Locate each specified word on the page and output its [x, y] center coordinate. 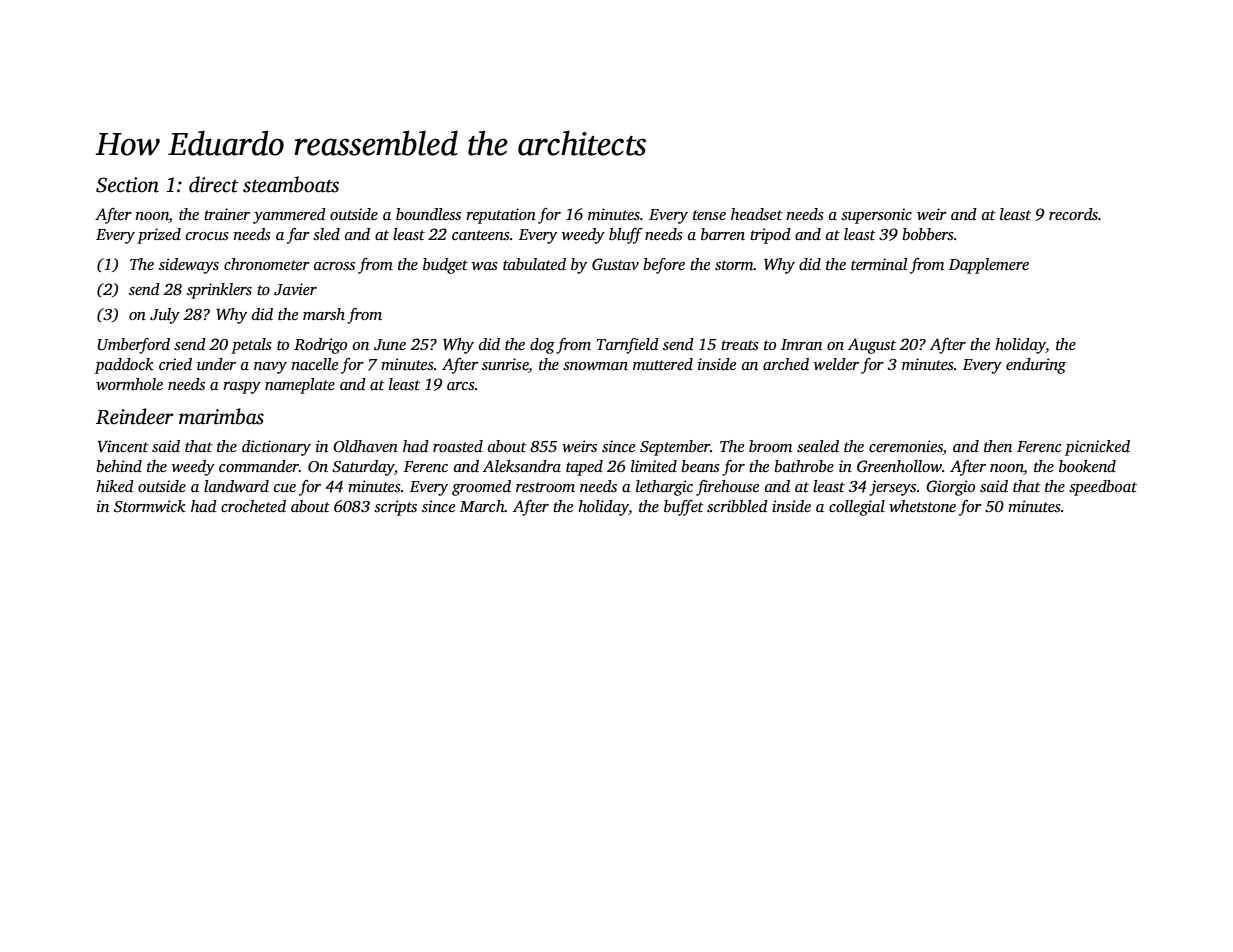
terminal [879, 264]
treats [740, 345]
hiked [115, 486]
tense [709, 215]
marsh [324, 314]
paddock [124, 366]
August [872, 346]
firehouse [727, 488]
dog [542, 346]
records [1073, 214]
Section [127, 185]
